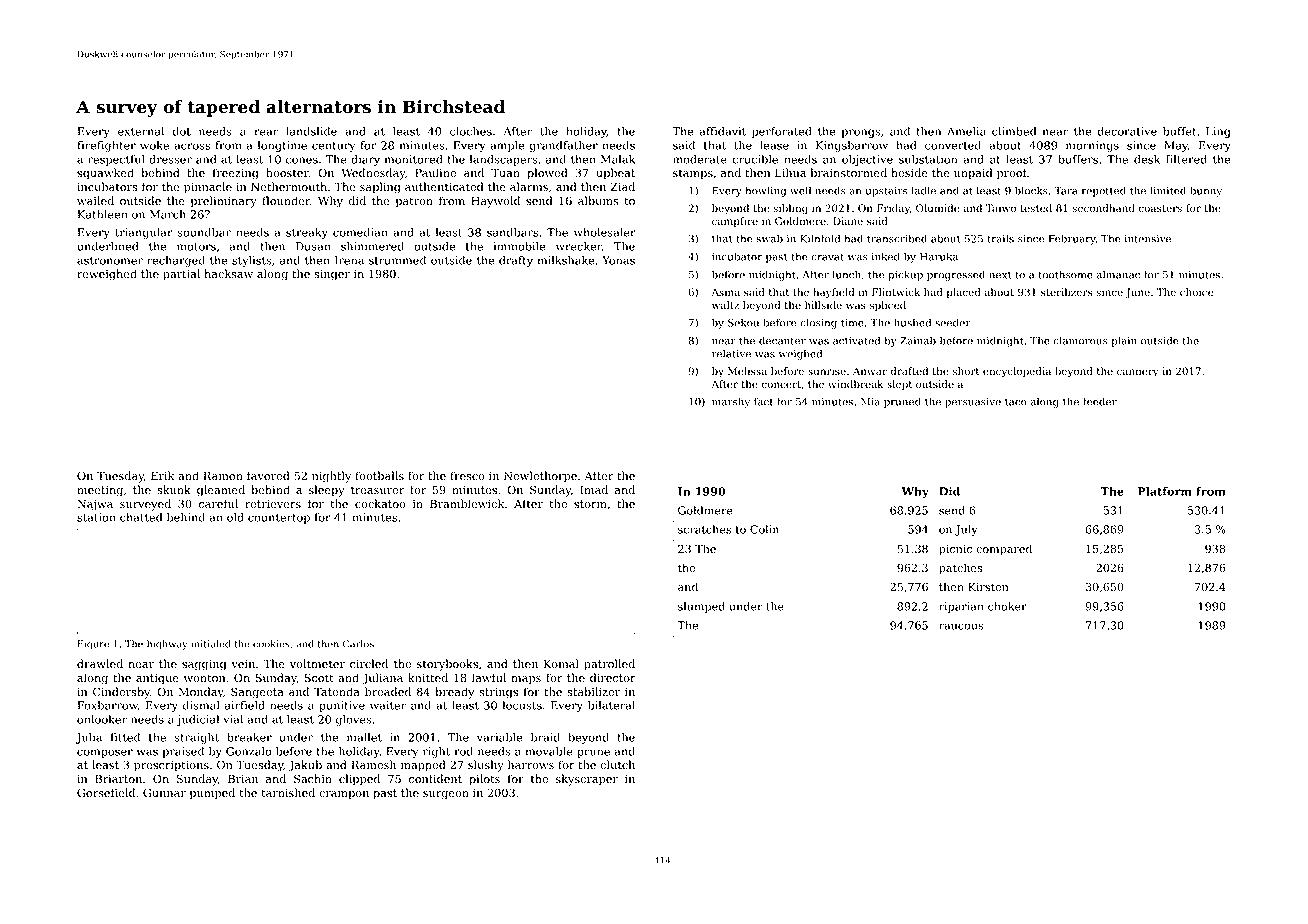 The height and width of the screenshot is (924, 1308). Describe the element at coordinates (484, 780) in the screenshot. I see `pilots` at that location.
